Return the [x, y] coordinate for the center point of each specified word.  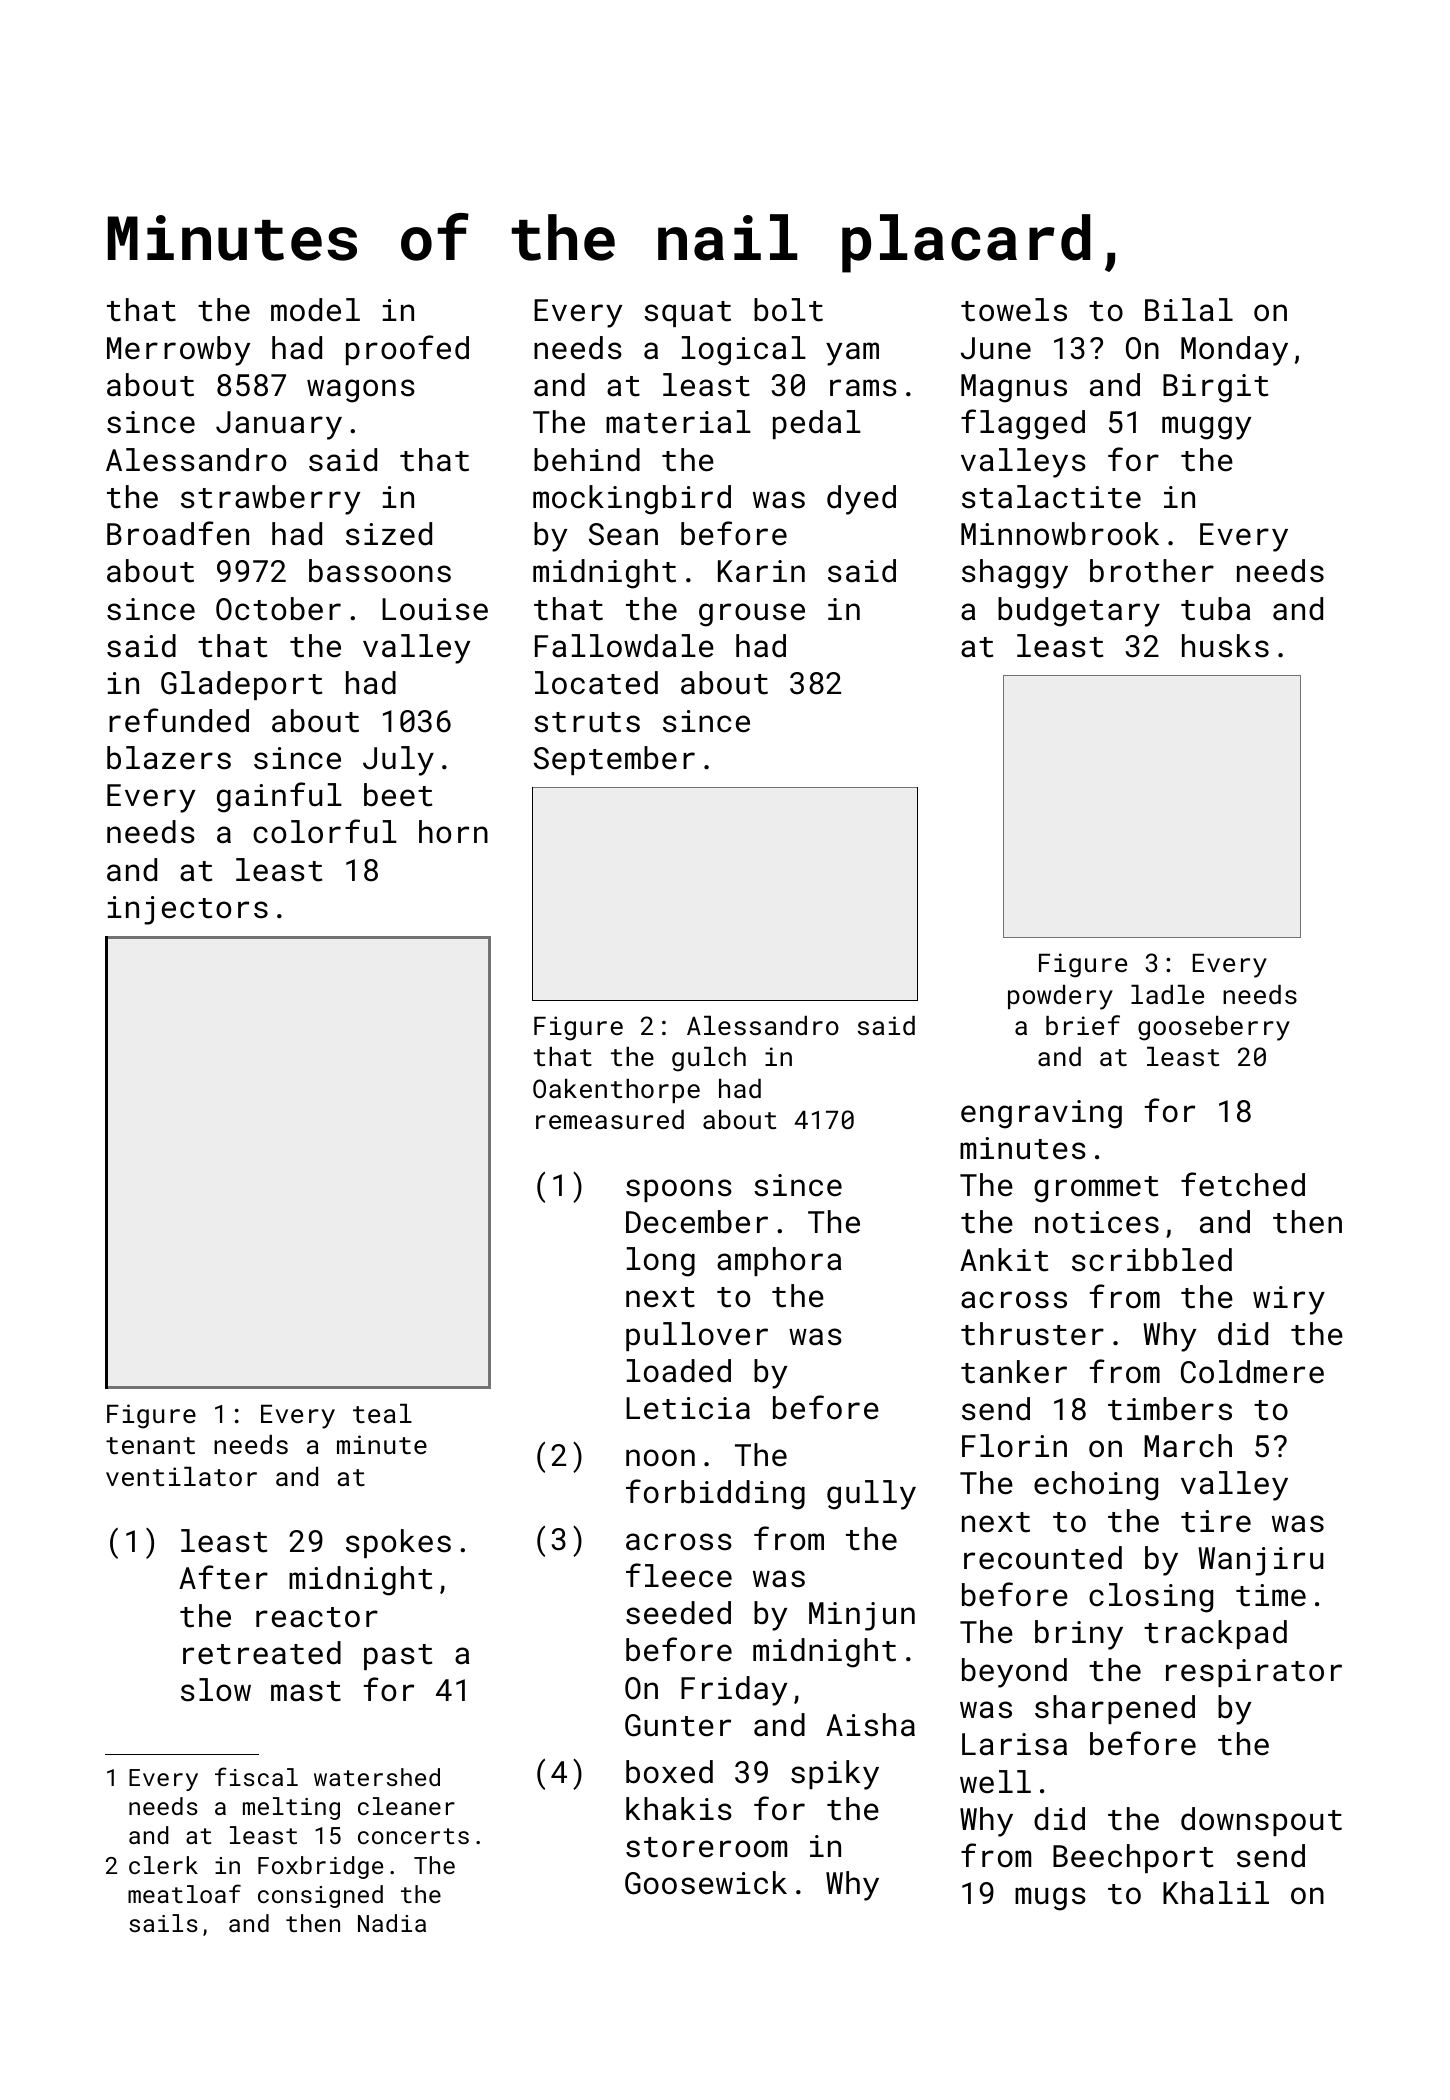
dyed [861, 500]
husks [1225, 646]
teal [382, 1413]
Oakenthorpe [616, 1091]
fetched [1243, 1184]
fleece [679, 1575]
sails [163, 1923]
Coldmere [1252, 1372]
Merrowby [178, 351]
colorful [325, 831]
